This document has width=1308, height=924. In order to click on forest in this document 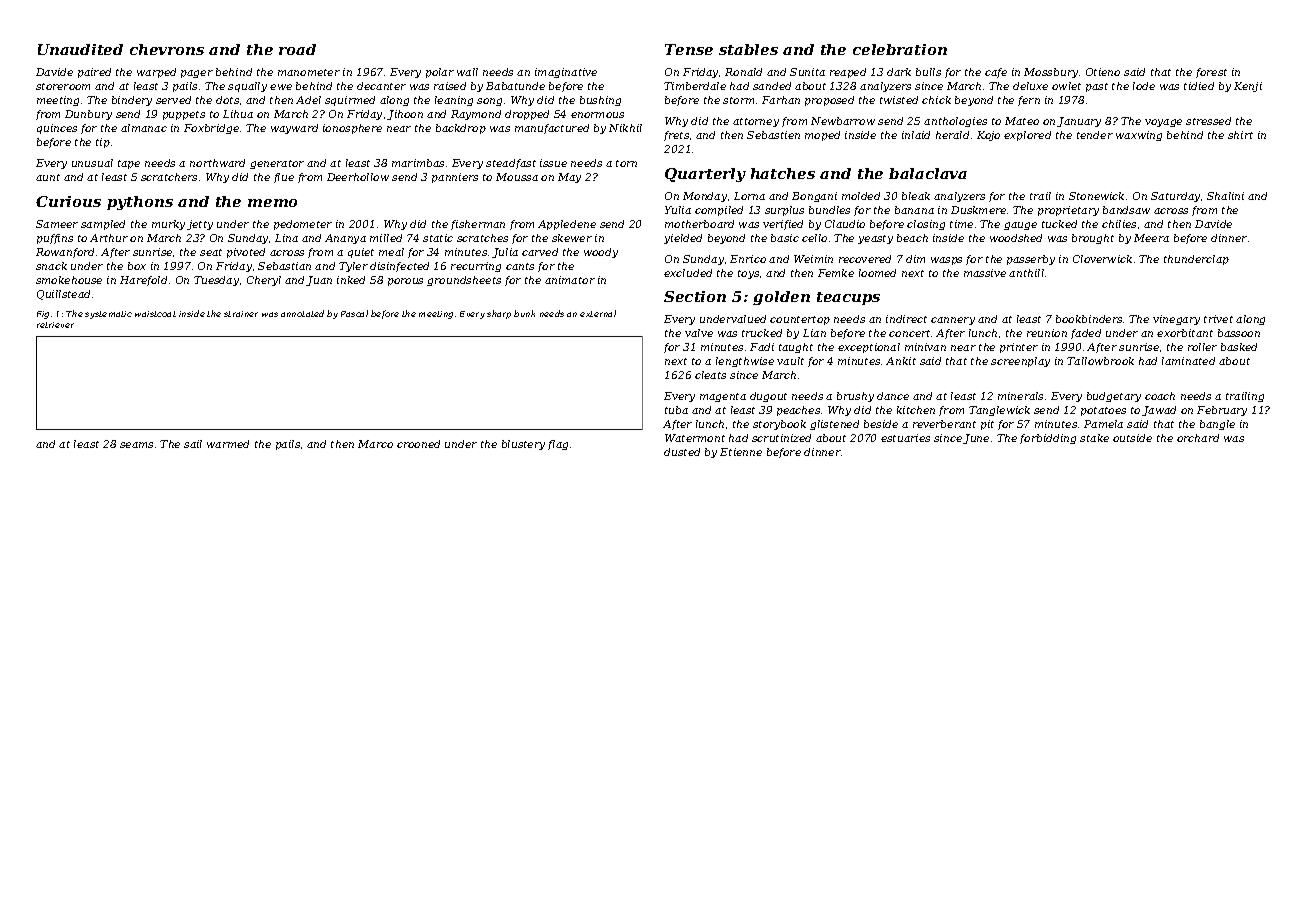, I will do `click(1211, 73)`.
